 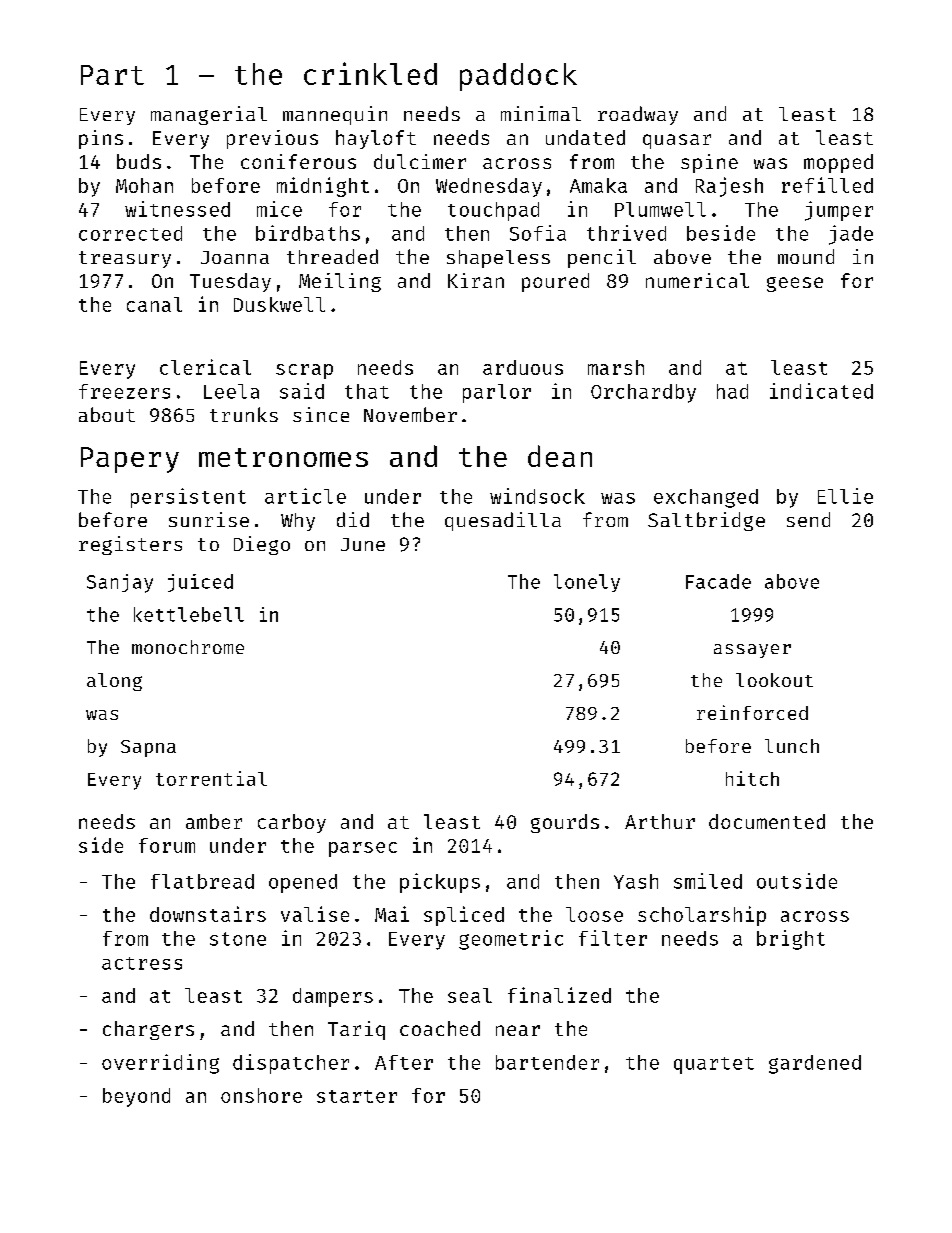 I want to click on crinkled, so click(x=370, y=73).
